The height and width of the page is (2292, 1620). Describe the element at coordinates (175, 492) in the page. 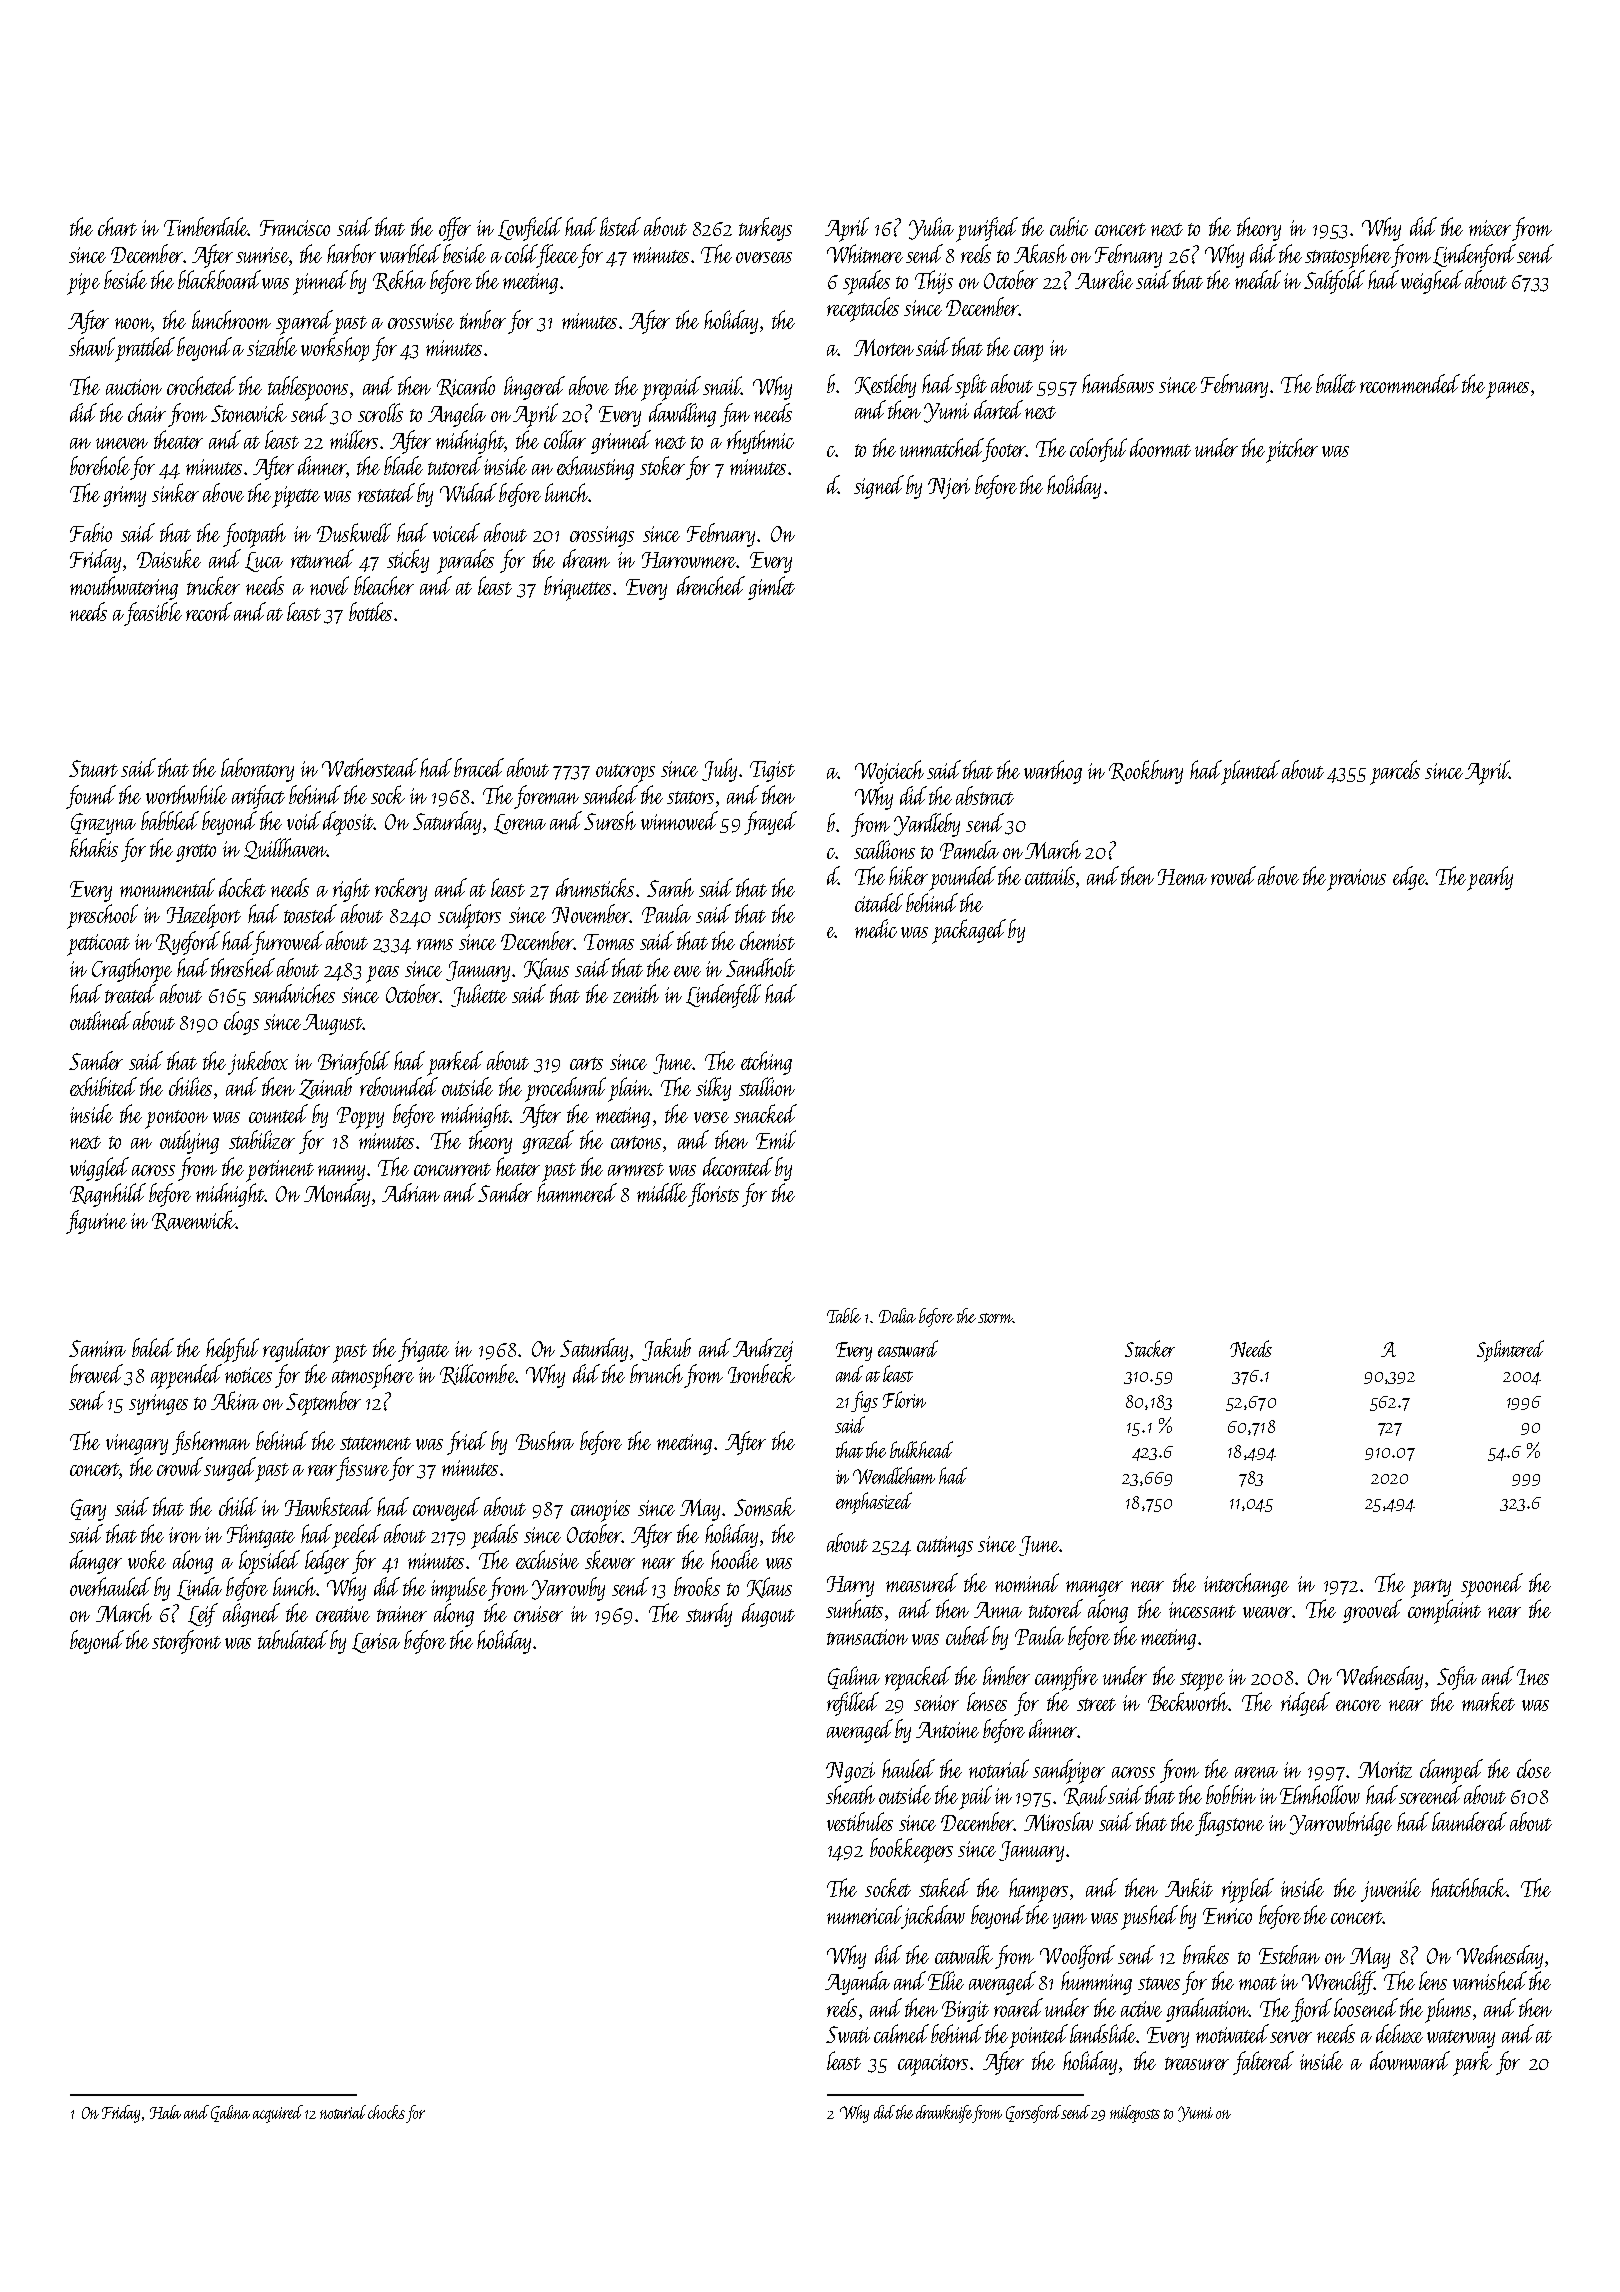

I see `sinker` at that location.
